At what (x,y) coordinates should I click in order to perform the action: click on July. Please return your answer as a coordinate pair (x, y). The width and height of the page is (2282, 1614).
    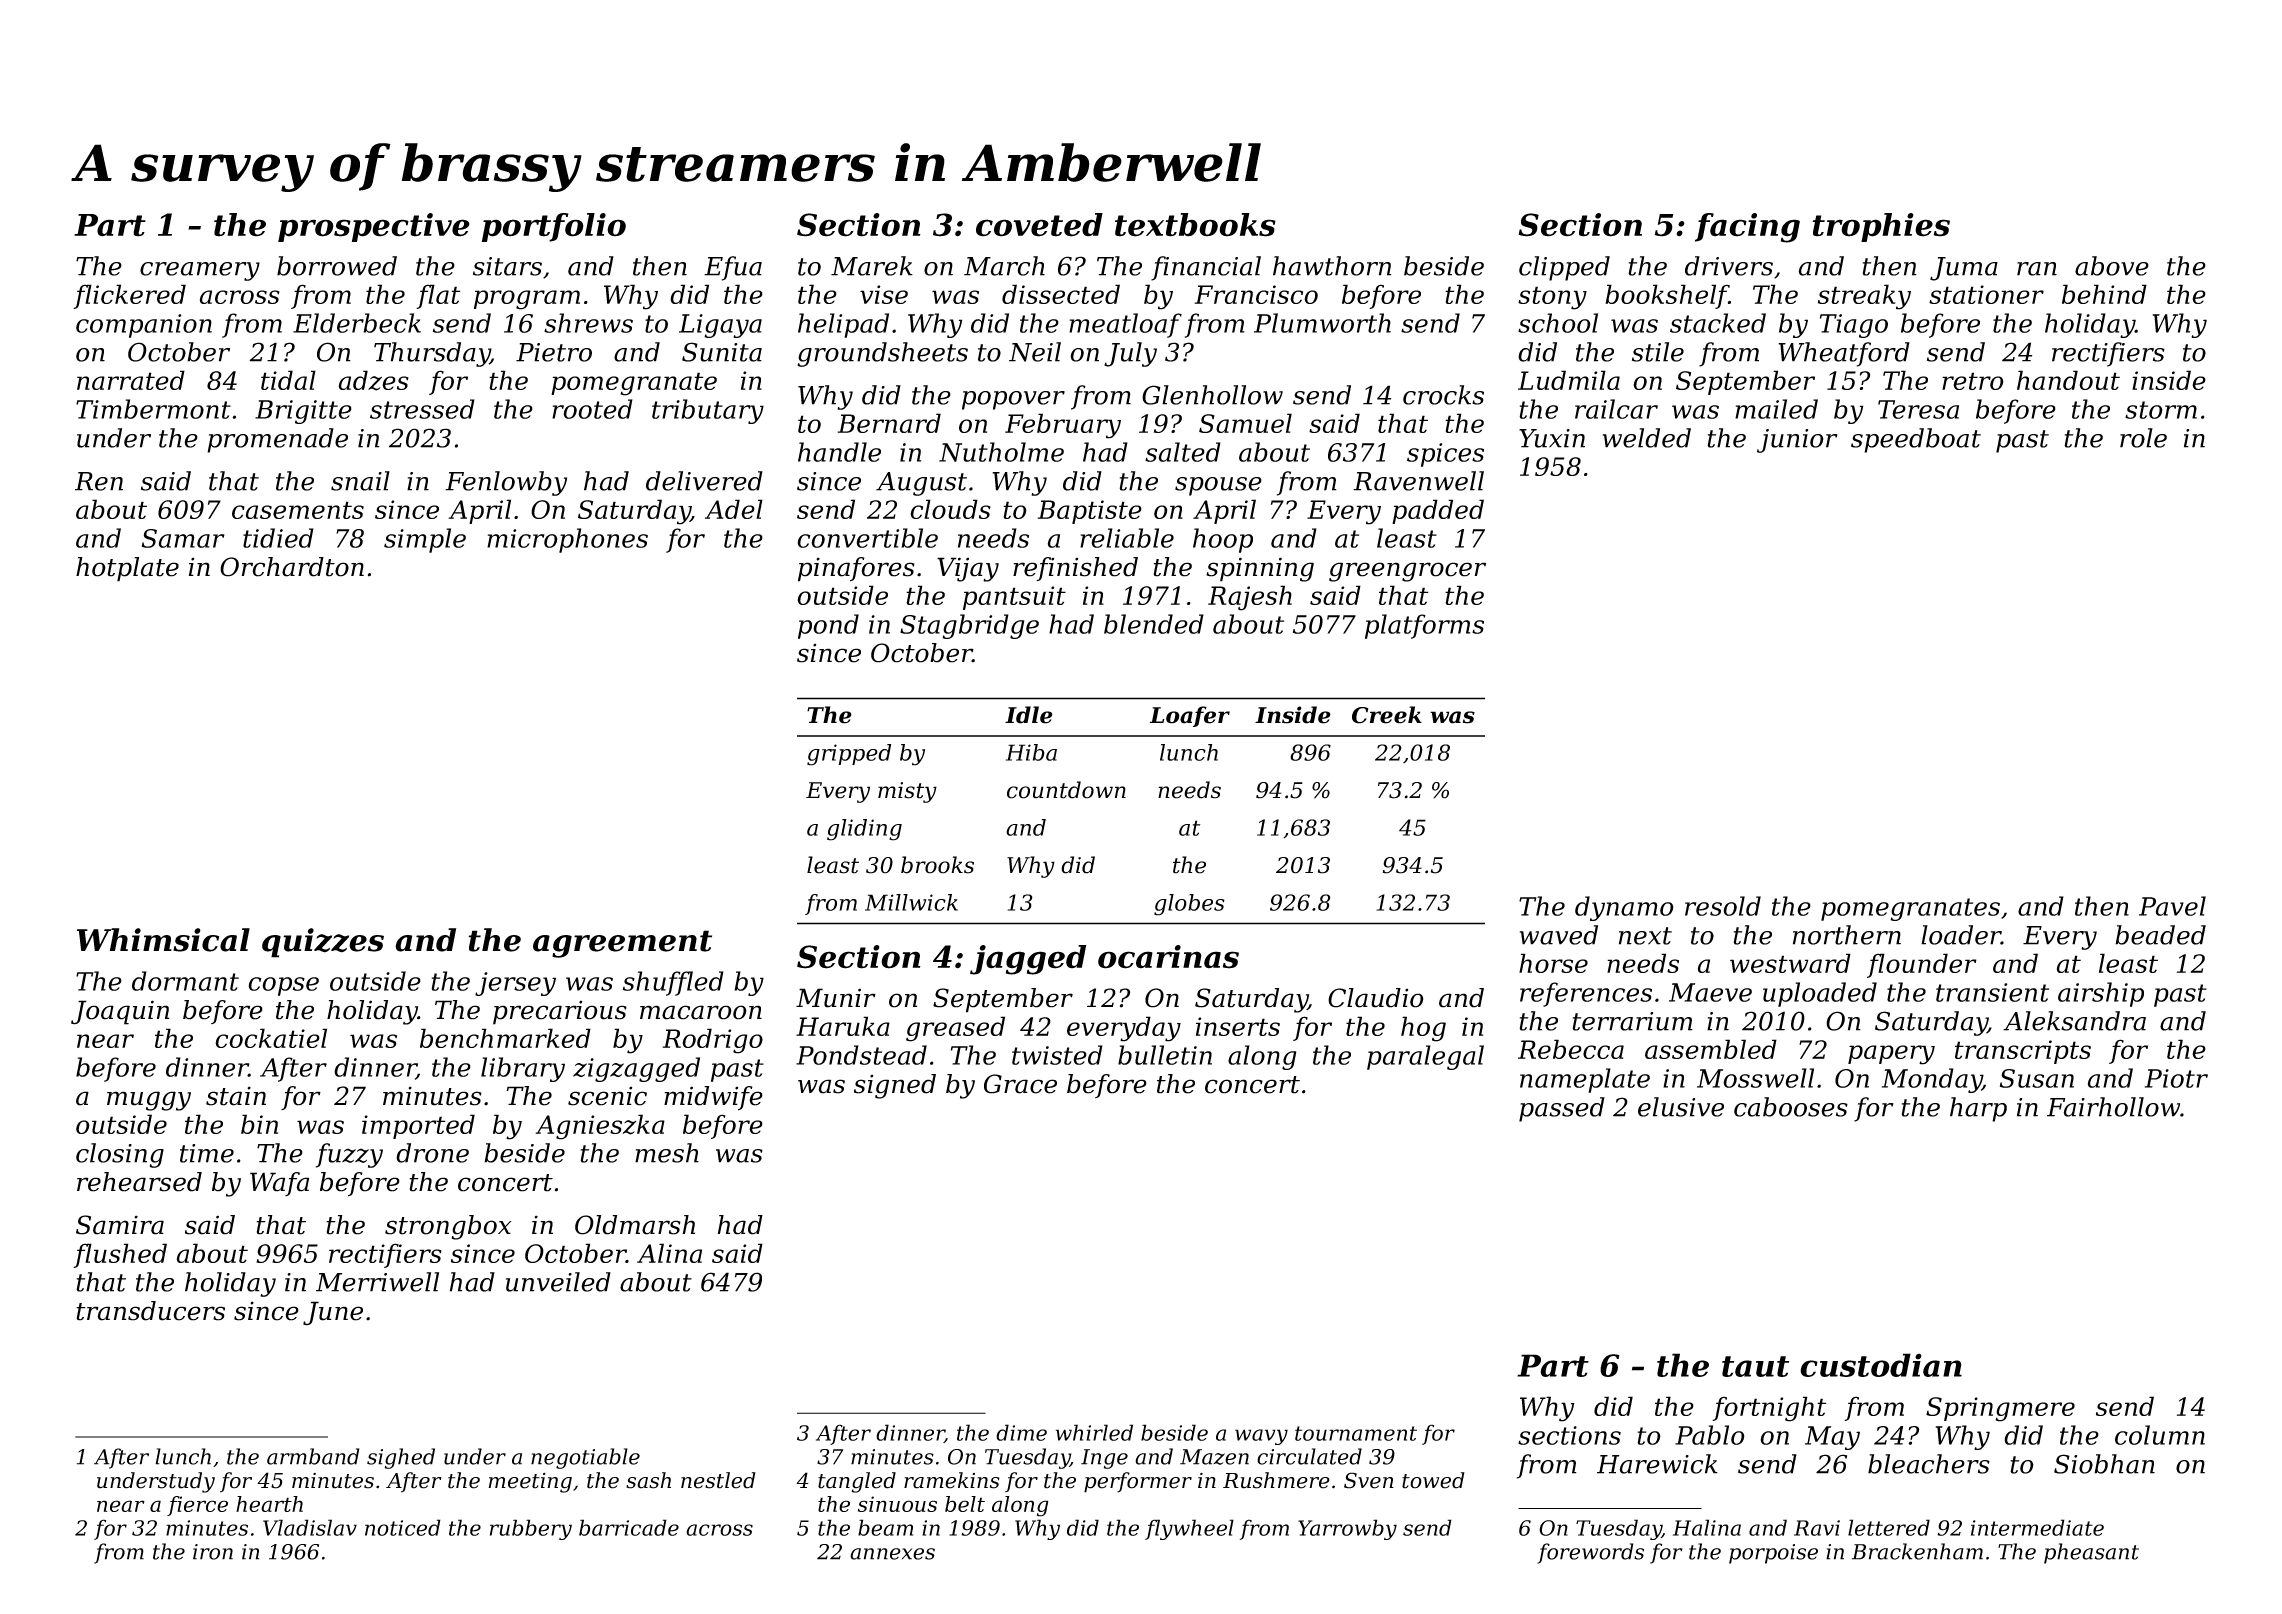
    Looking at the image, I should click on (1130, 354).
